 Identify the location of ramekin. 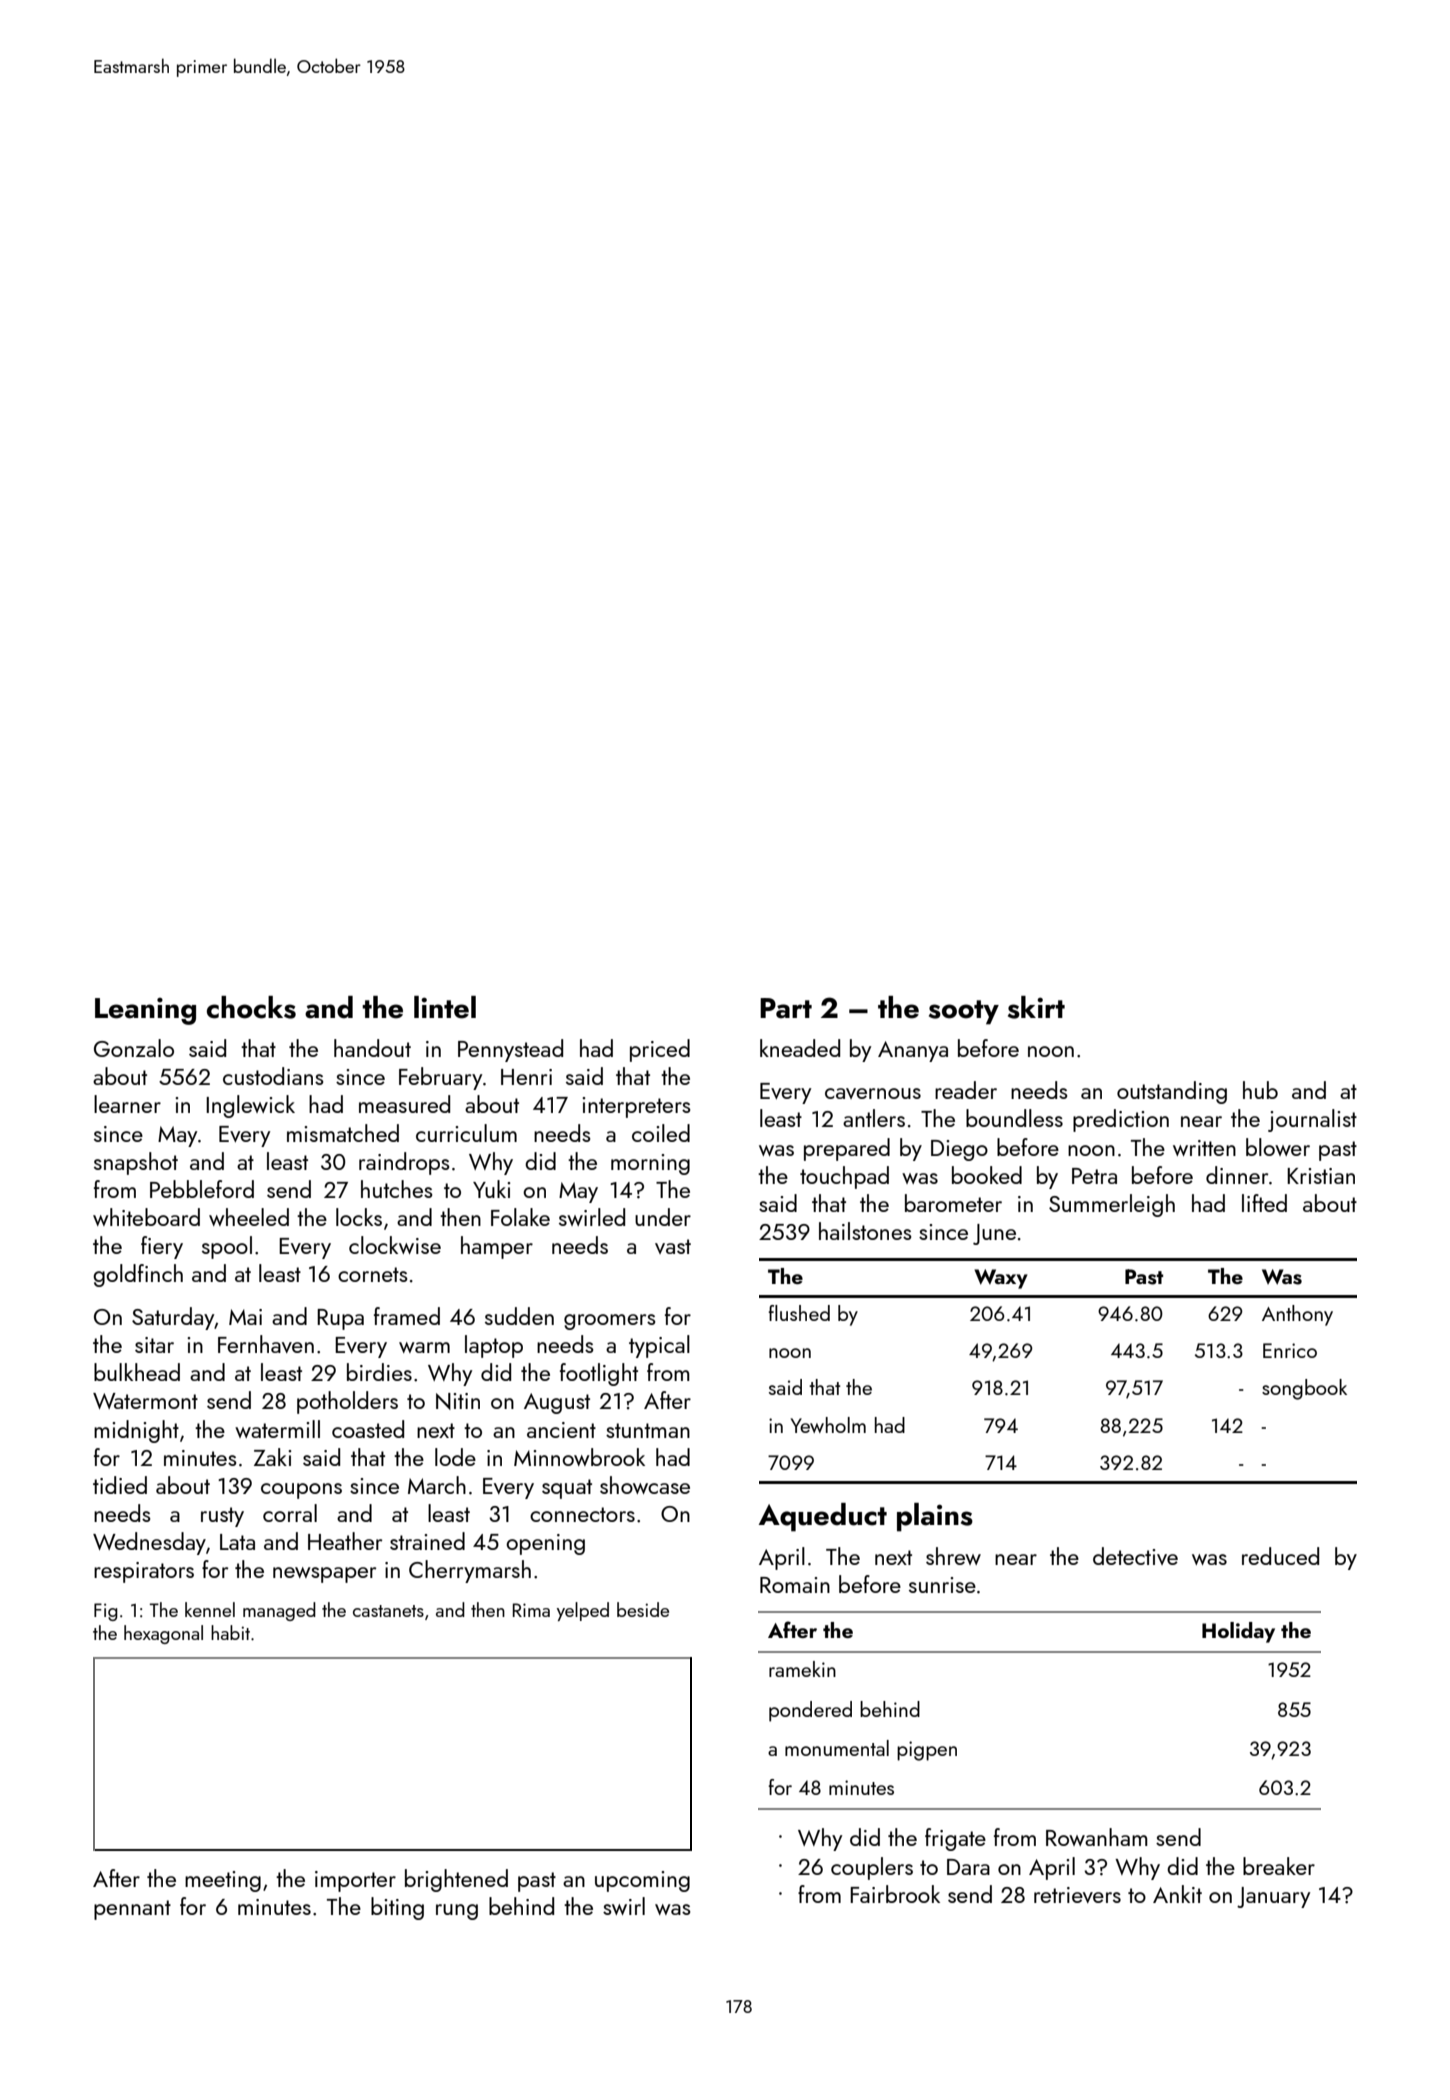
(802, 1669).
